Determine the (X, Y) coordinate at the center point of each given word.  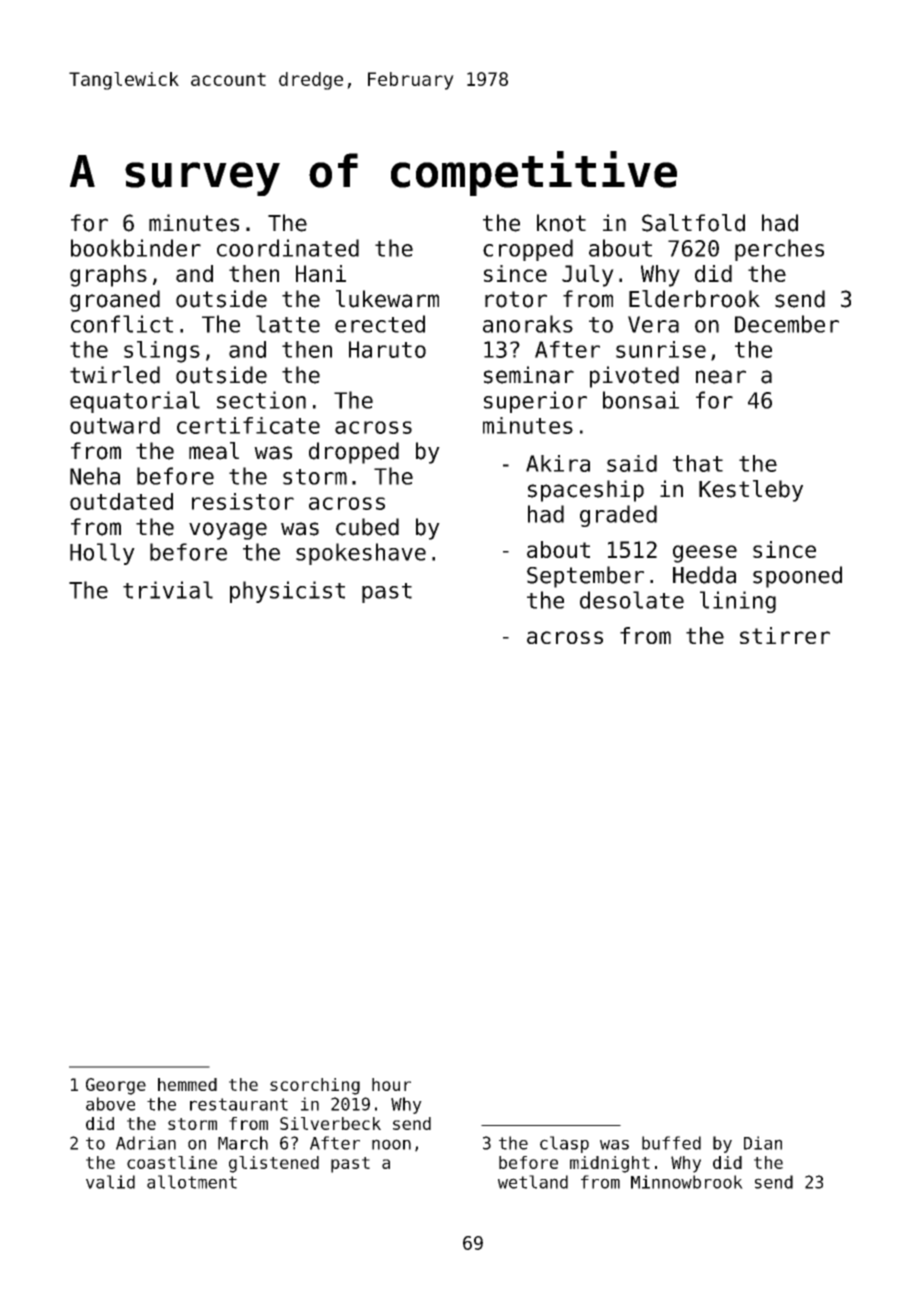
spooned (797, 577)
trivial (168, 590)
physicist (287, 592)
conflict (122, 324)
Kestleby (751, 491)
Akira (558, 463)
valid (110, 1182)
